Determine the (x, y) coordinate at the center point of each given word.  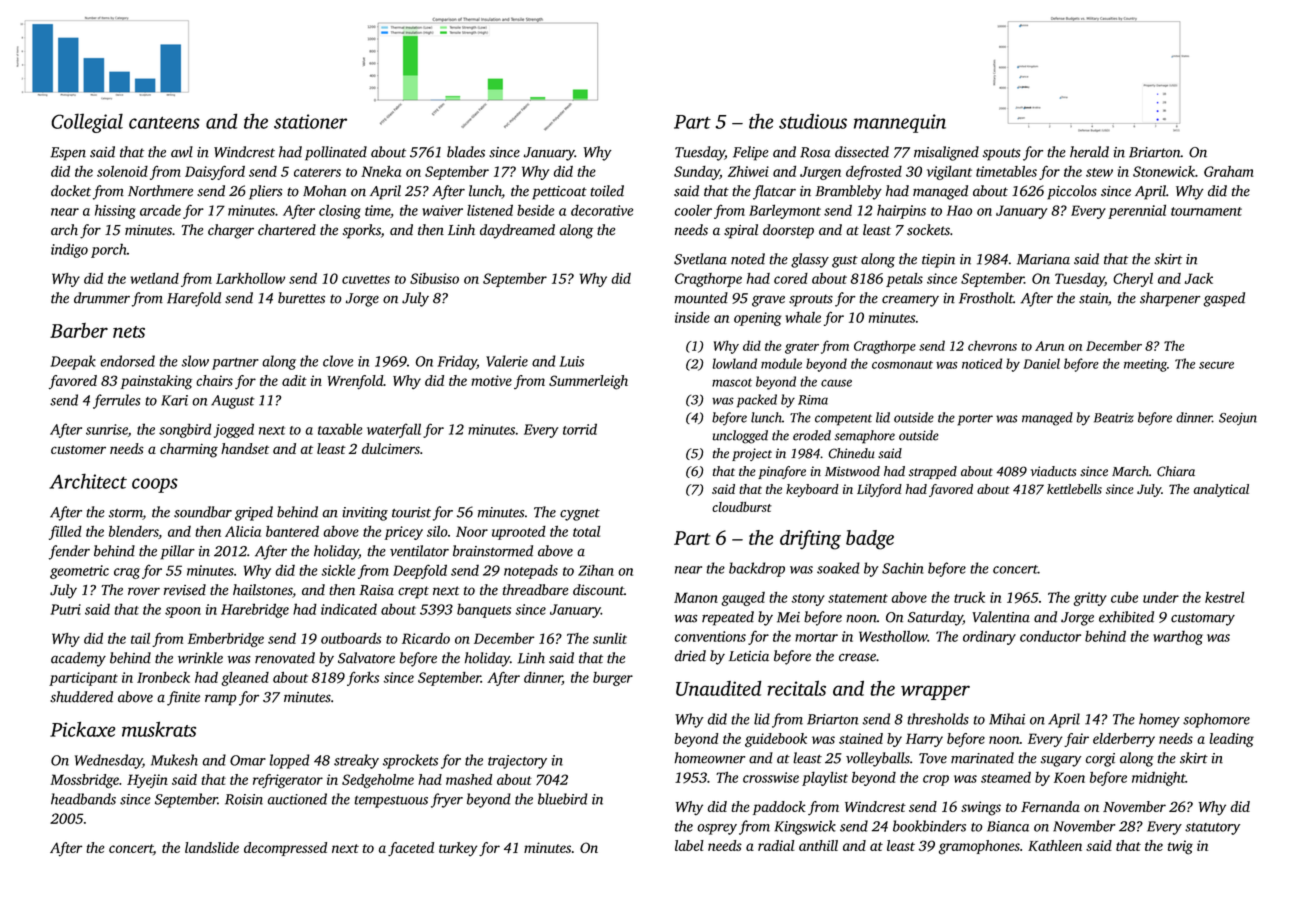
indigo (69, 250)
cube (1124, 597)
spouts (1002, 154)
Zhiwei (748, 171)
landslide (212, 847)
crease (857, 657)
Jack (1199, 278)
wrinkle (200, 658)
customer (78, 449)
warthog (1178, 638)
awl (182, 152)
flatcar (774, 192)
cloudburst (742, 507)
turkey (458, 849)
